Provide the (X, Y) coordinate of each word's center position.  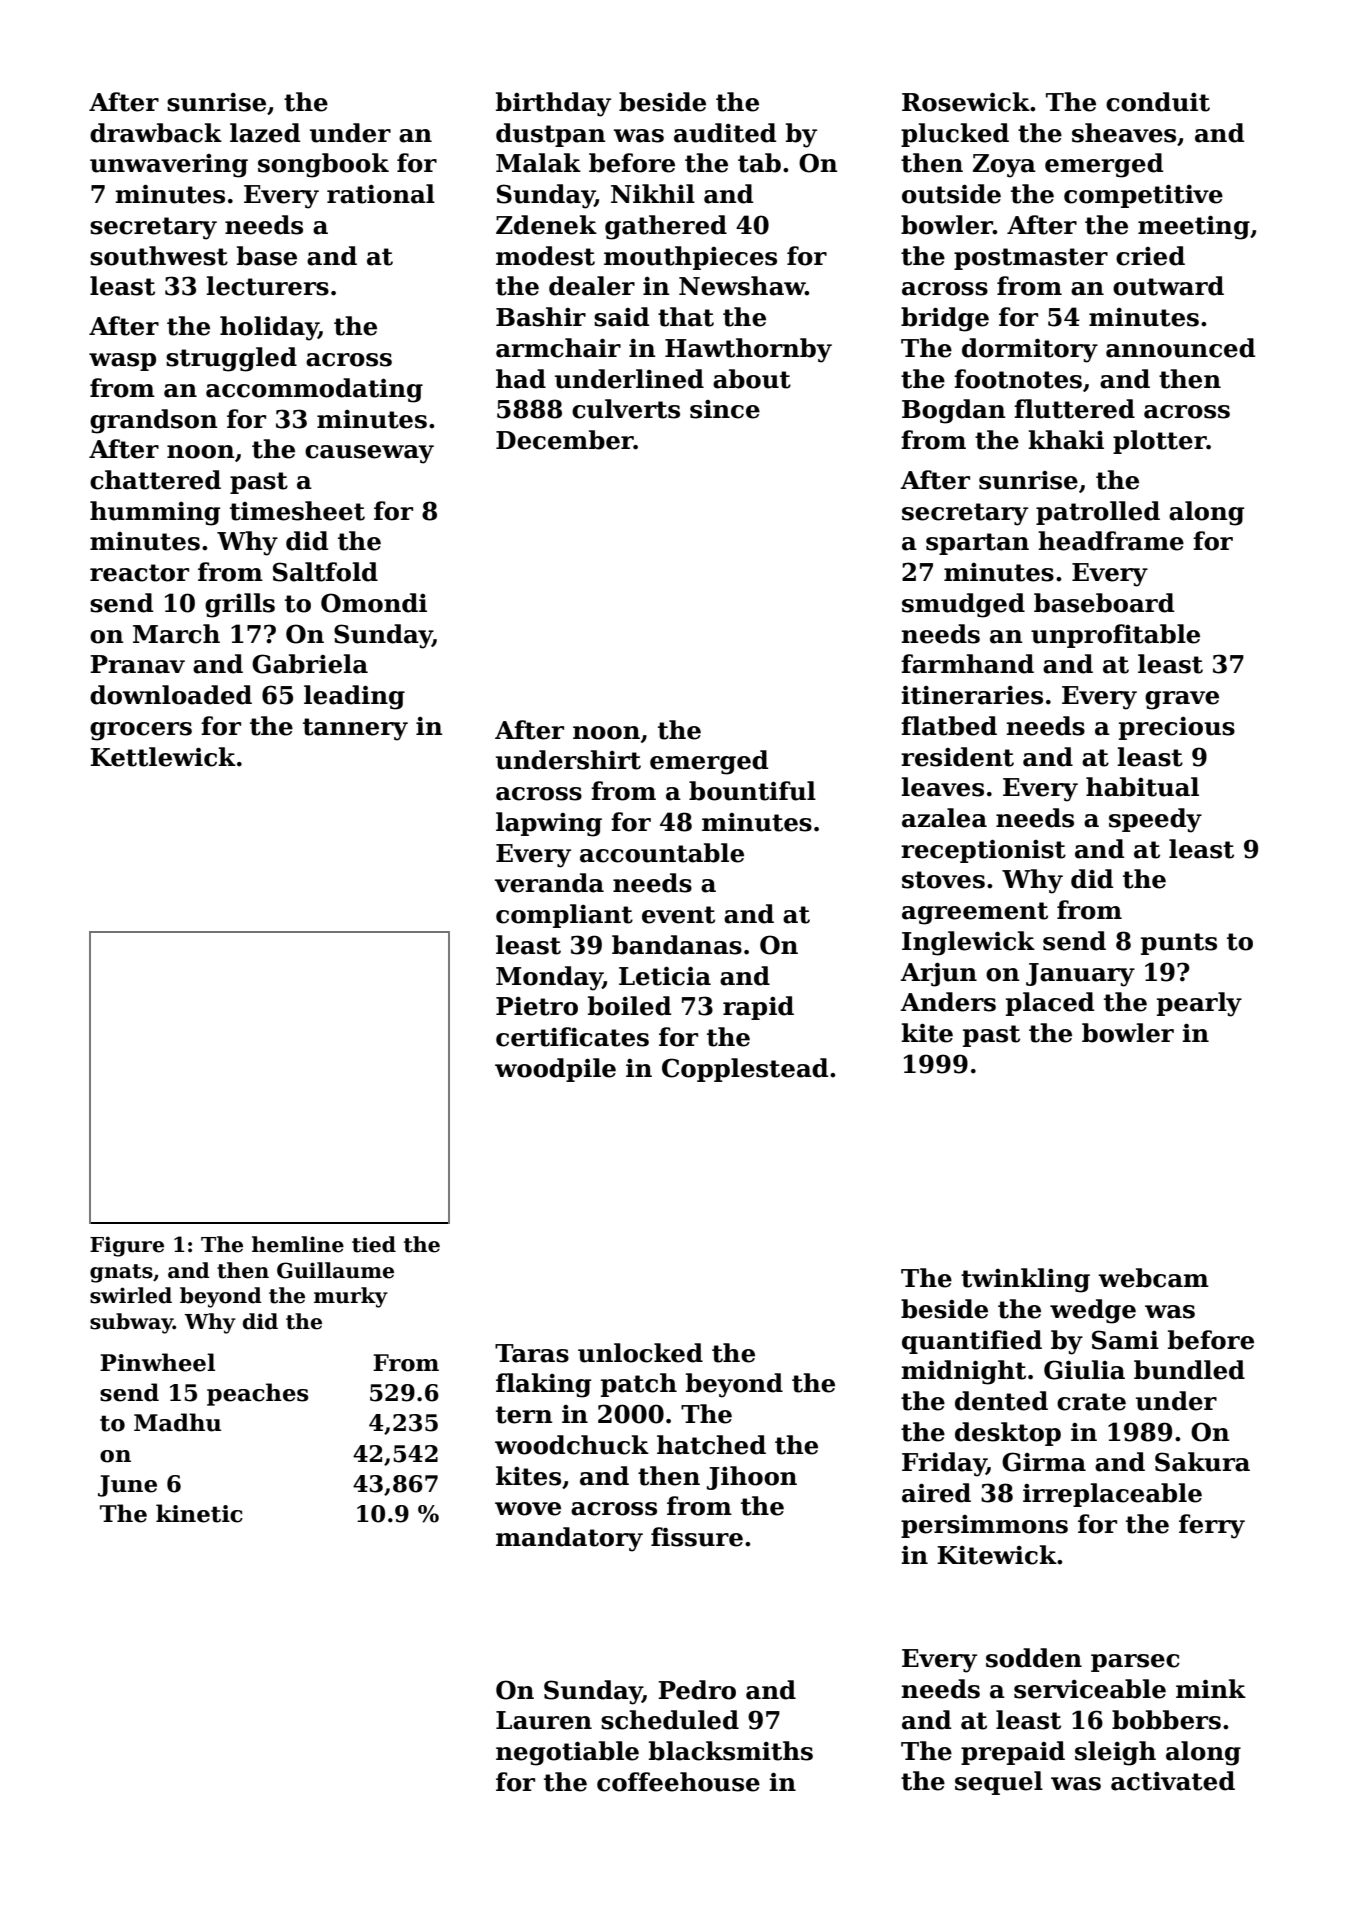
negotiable (567, 1753)
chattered (155, 480)
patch (639, 1385)
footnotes (1018, 379)
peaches (257, 1394)
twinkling (1025, 1280)
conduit (1158, 102)
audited (725, 133)
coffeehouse (678, 1782)
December (565, 440)
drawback (156, 133)
